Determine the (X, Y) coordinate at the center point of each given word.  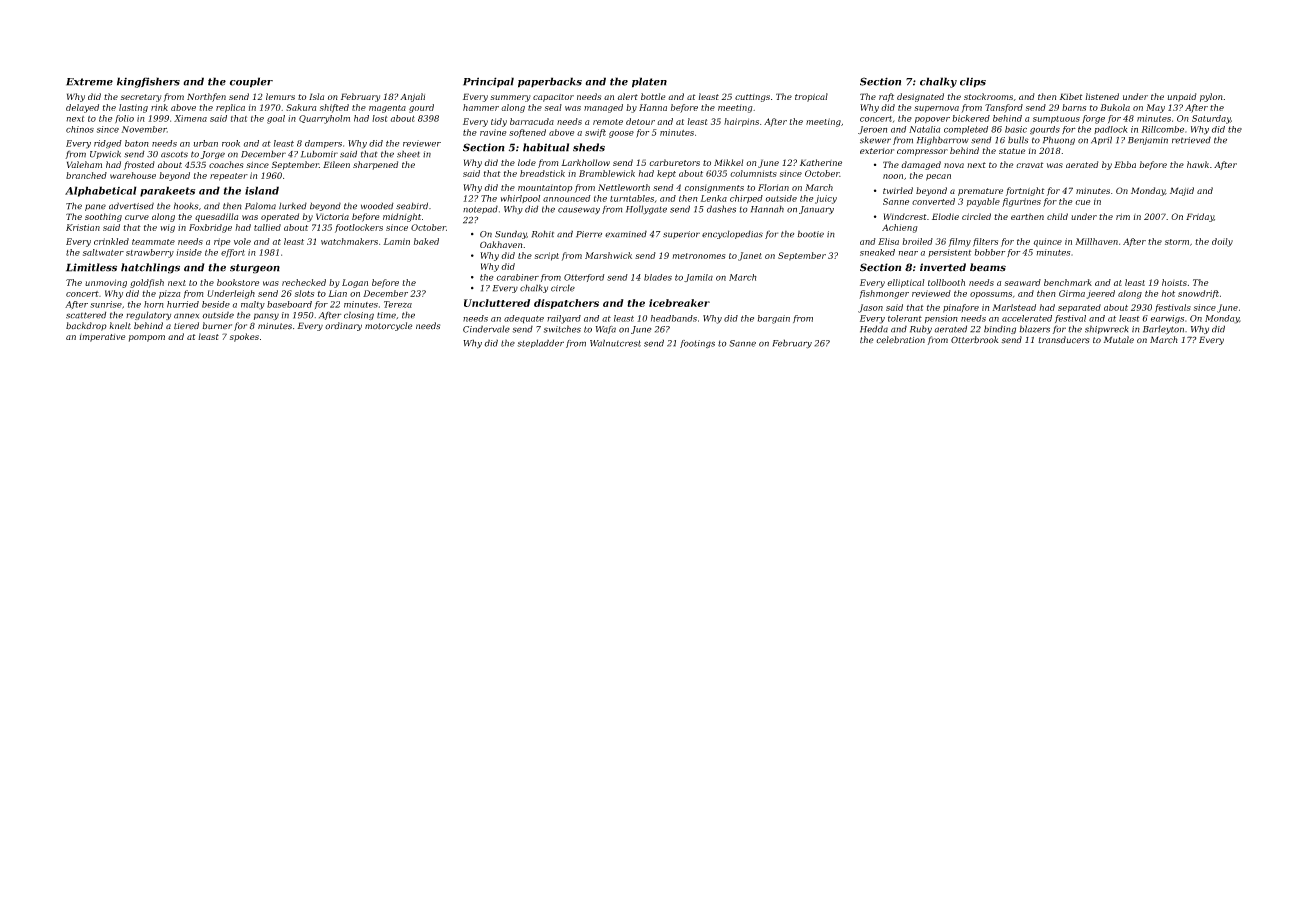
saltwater (103, 252)
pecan (938, 177)
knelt (120, 325)
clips (973, 82)
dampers (323, 144)
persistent (950, 253)
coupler (251, 82)
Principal (488, 82)
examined (626, 234)
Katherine (821, 162)
